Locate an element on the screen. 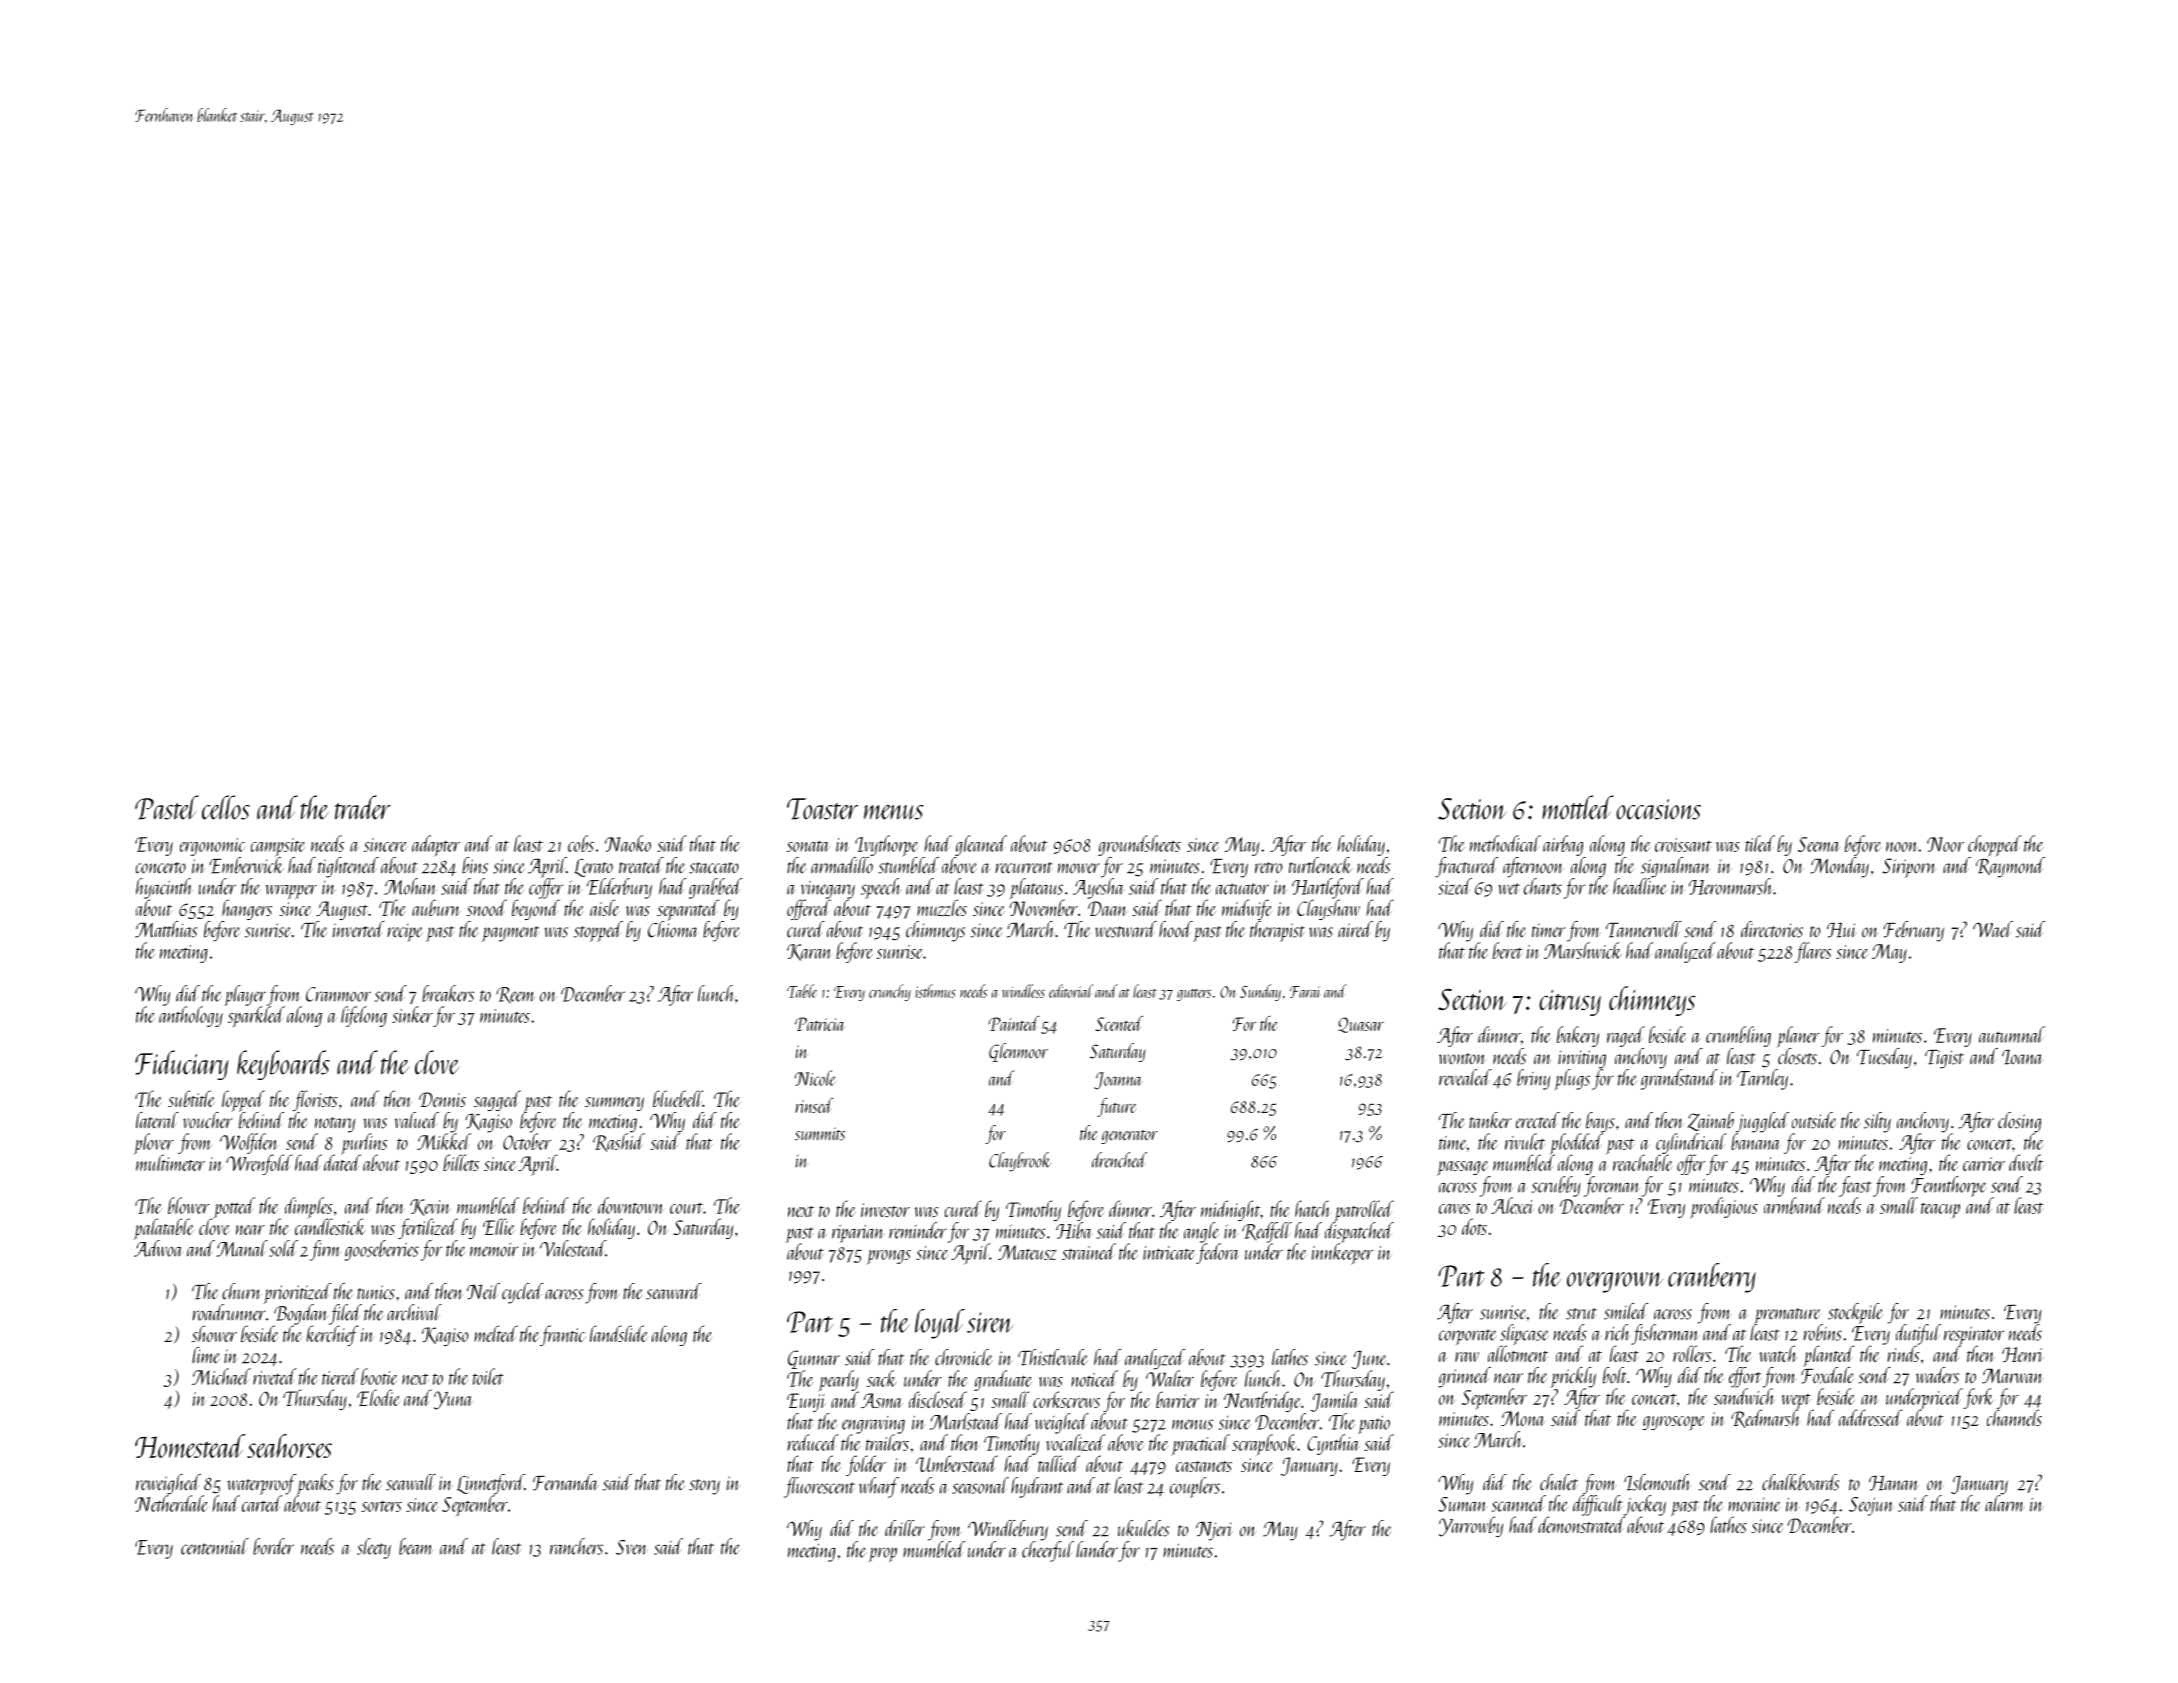  Toaster is located at coordinates (822, 809).
